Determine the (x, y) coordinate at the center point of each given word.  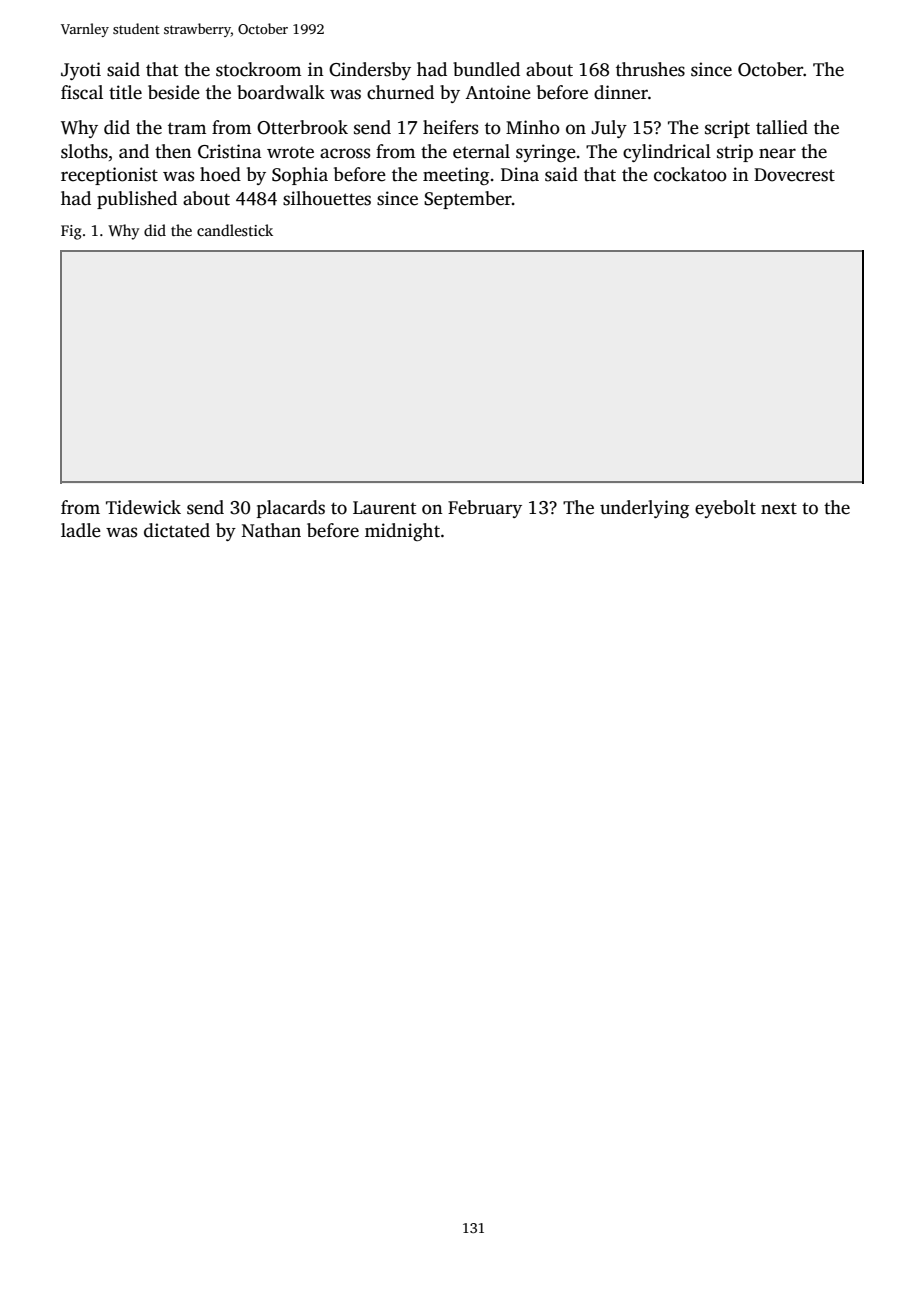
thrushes (650, 69)
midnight (402, 532)
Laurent (384, 508)
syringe (546, 153)
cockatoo (690, 174)
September (468, 200)
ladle (81, 530)
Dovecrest (794, 175)
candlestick (235, 230)
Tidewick (143, 507)
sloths (84, 151)
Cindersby (370, 71)
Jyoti (81, 71)
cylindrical (667, 153)
